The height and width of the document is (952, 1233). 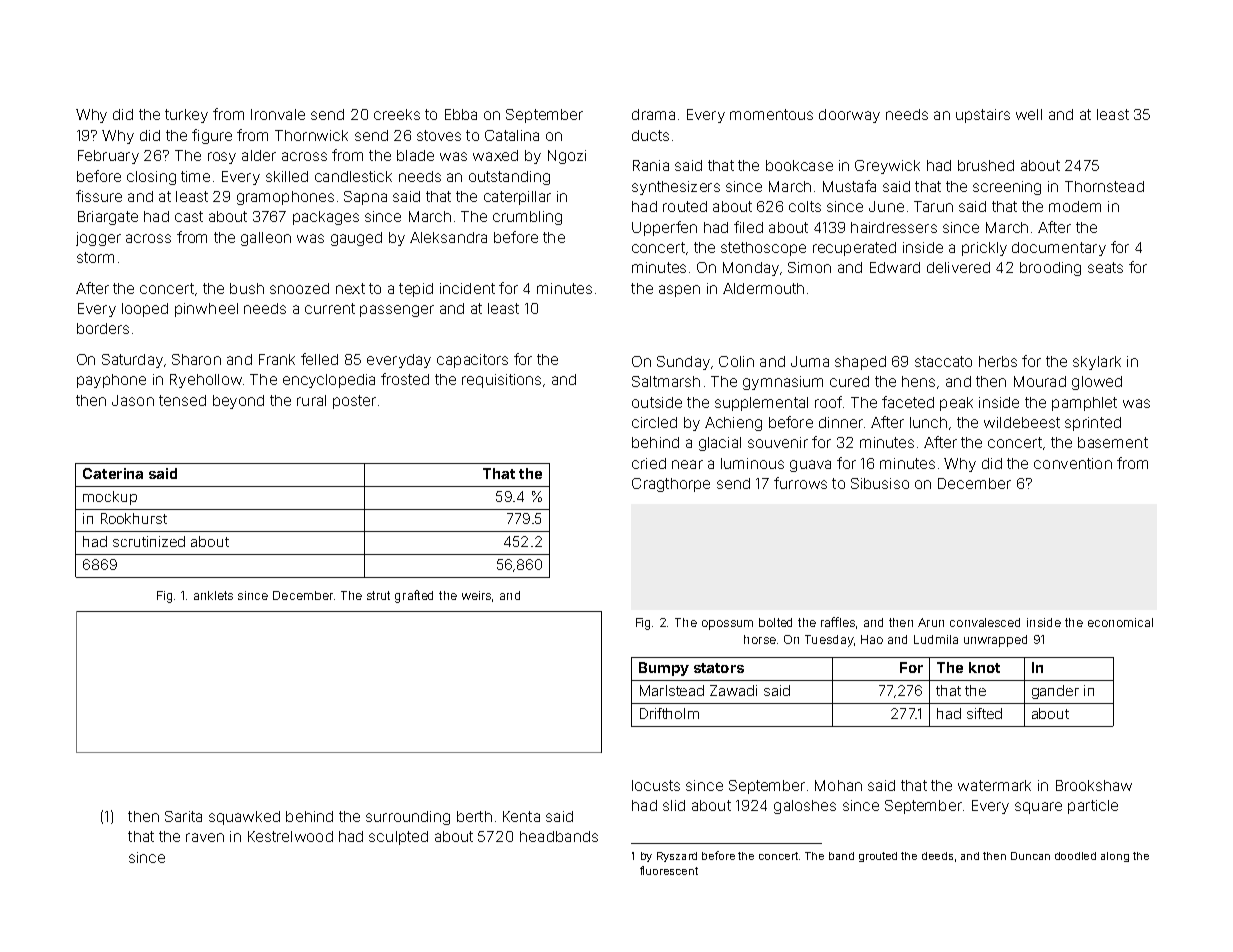 I want to click on gander, so click(x=1055, y=692).
